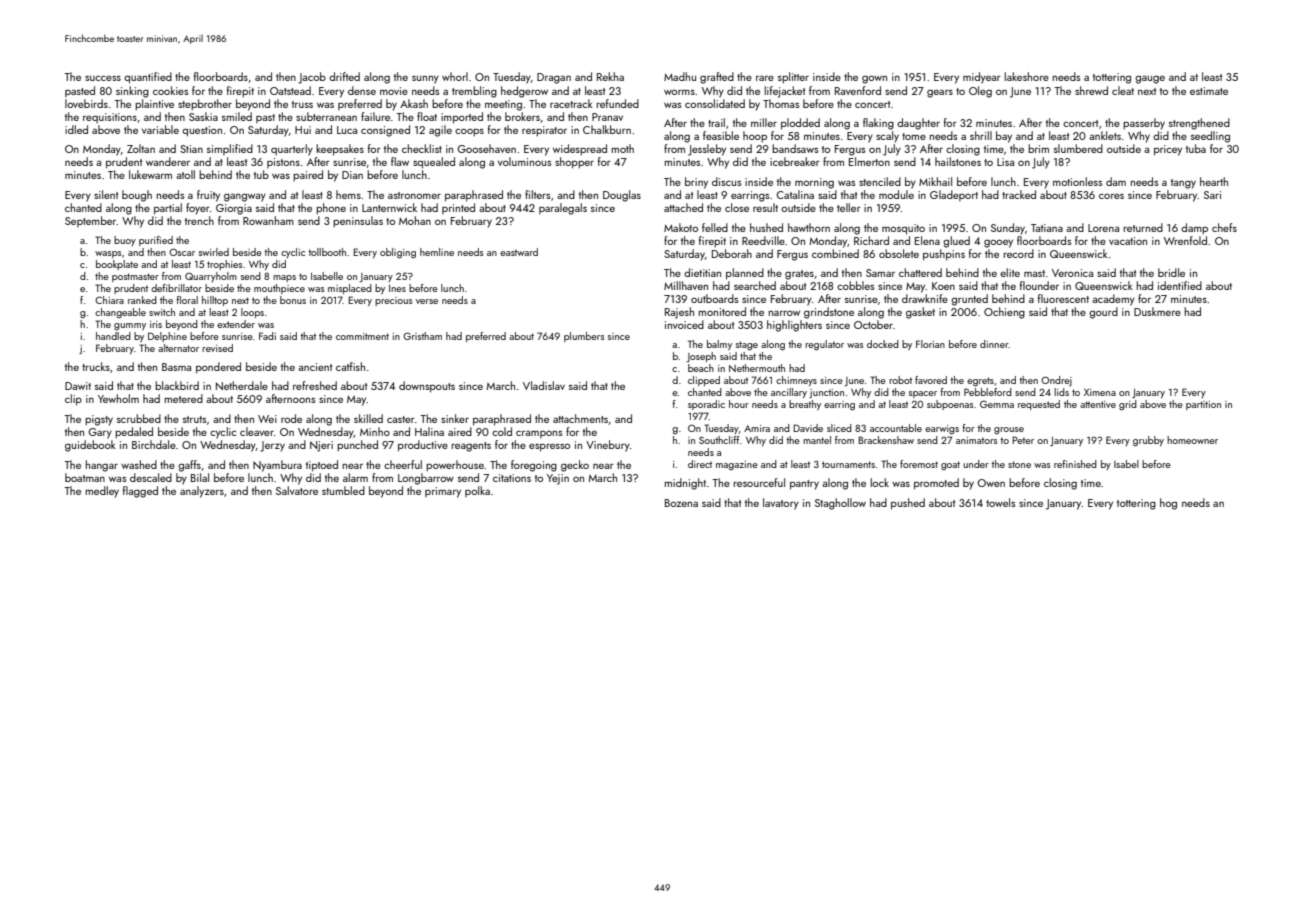 The image size is (1308, 924). Describe the element at coordinates (757, 368) in the page. I see `Nethermouth` at that location.
